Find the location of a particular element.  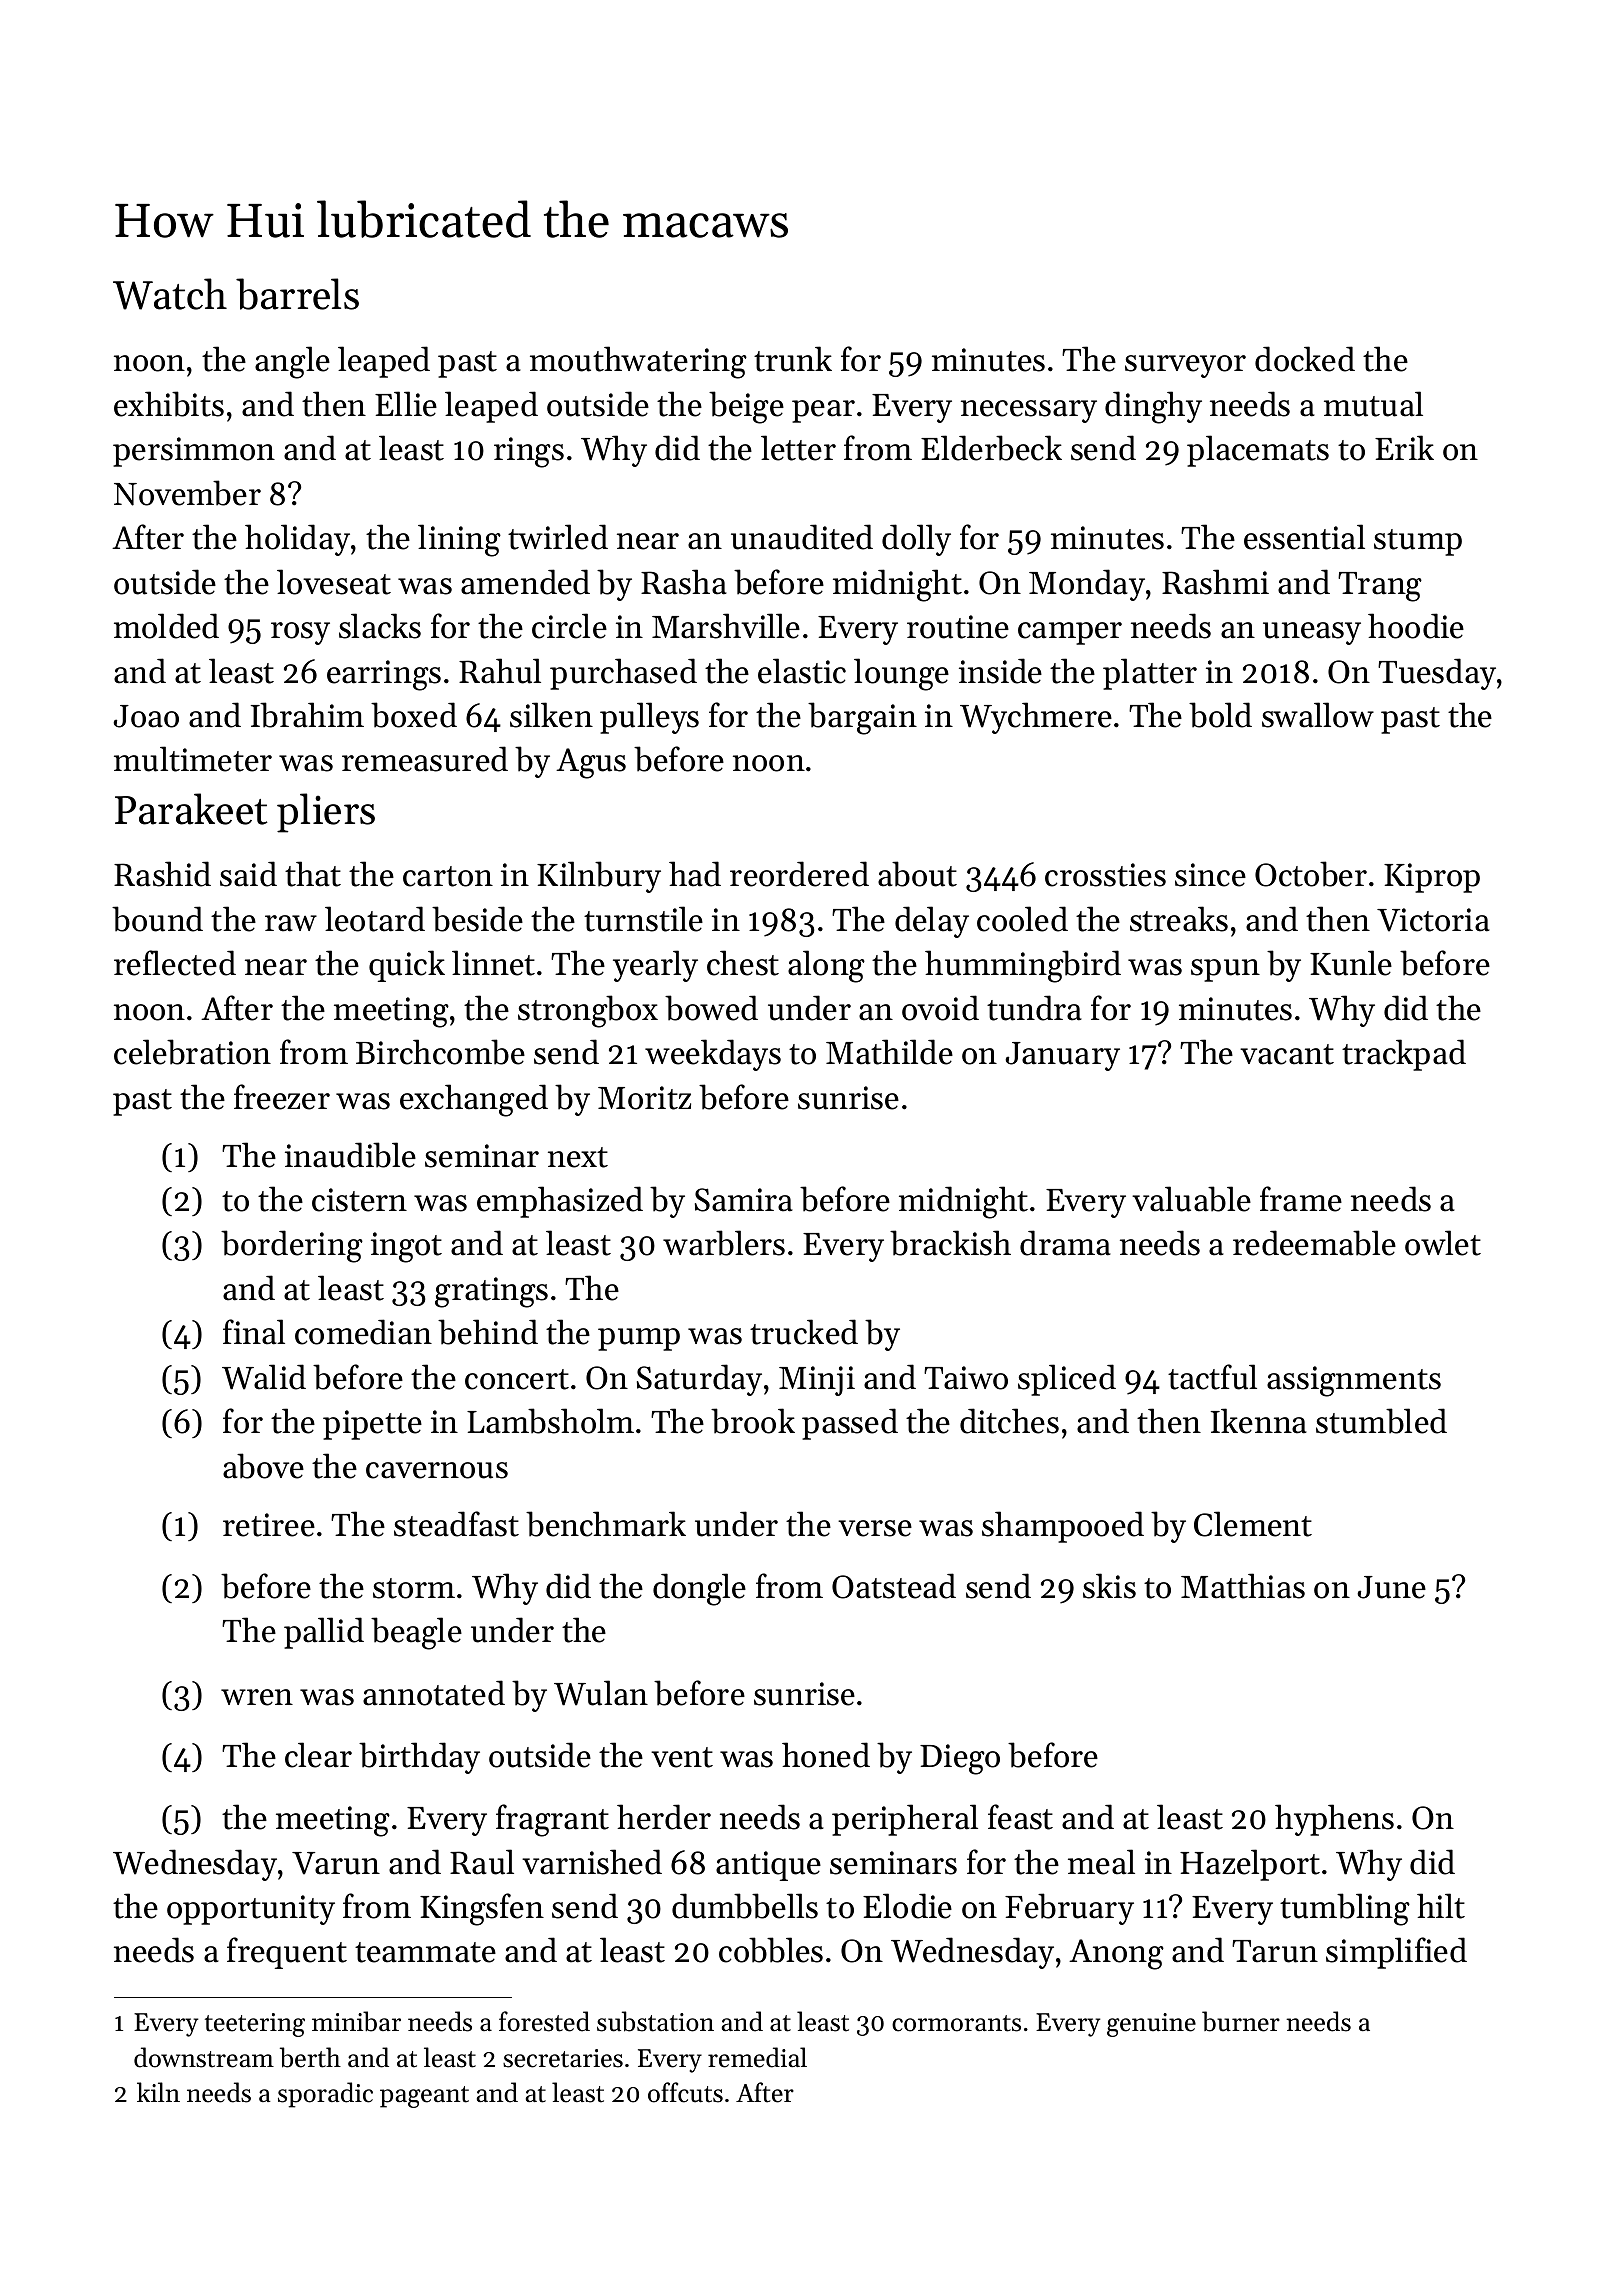

burner is located at coordinates (1241, 2021).
